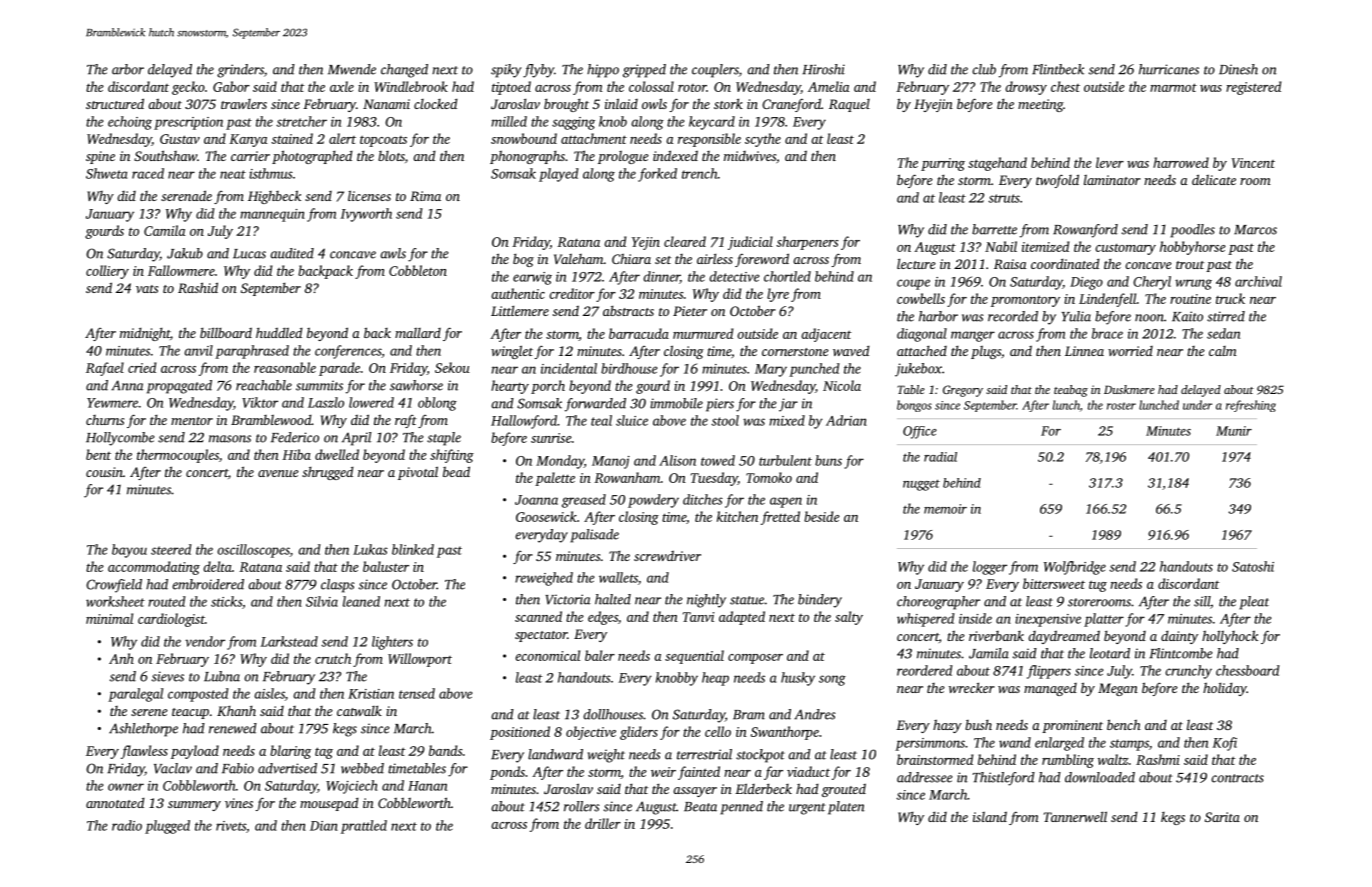 The image size is (1372, 887). What do you see at coordinates (795, 352) in the screenshot?
I see `cornerstone` at bounding box center [795, 352].
